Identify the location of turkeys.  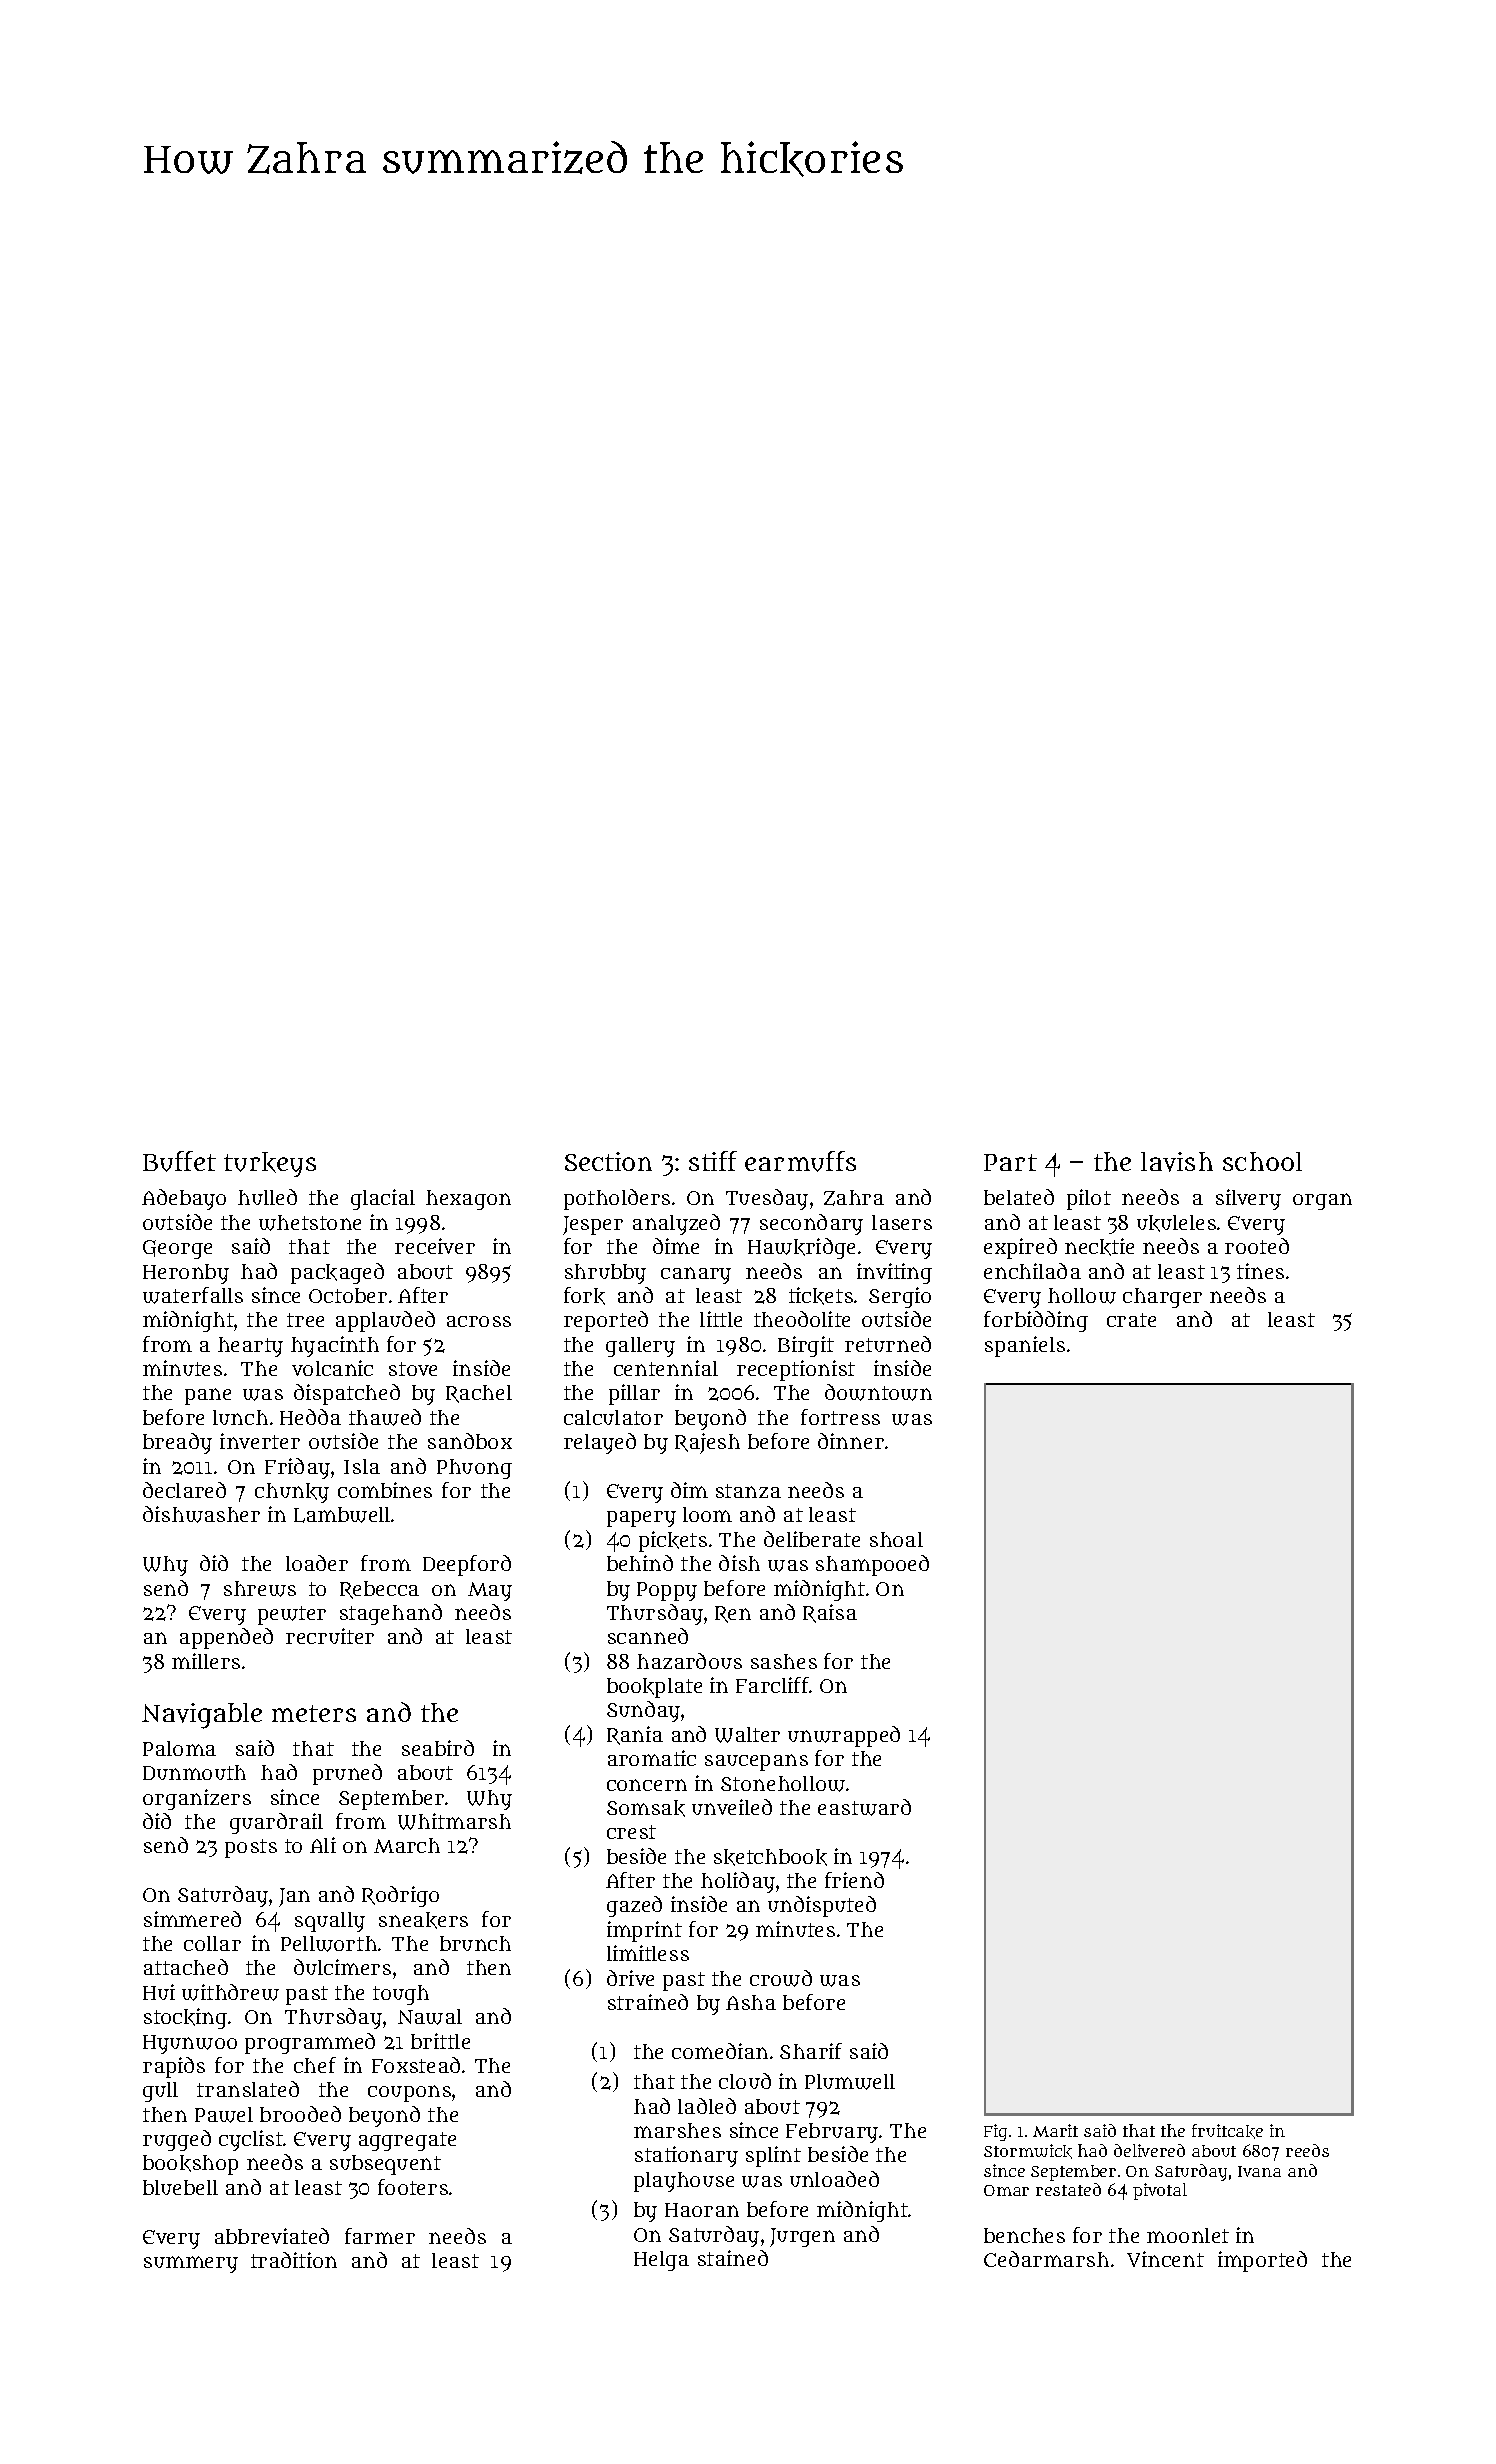
(270, 1164).
